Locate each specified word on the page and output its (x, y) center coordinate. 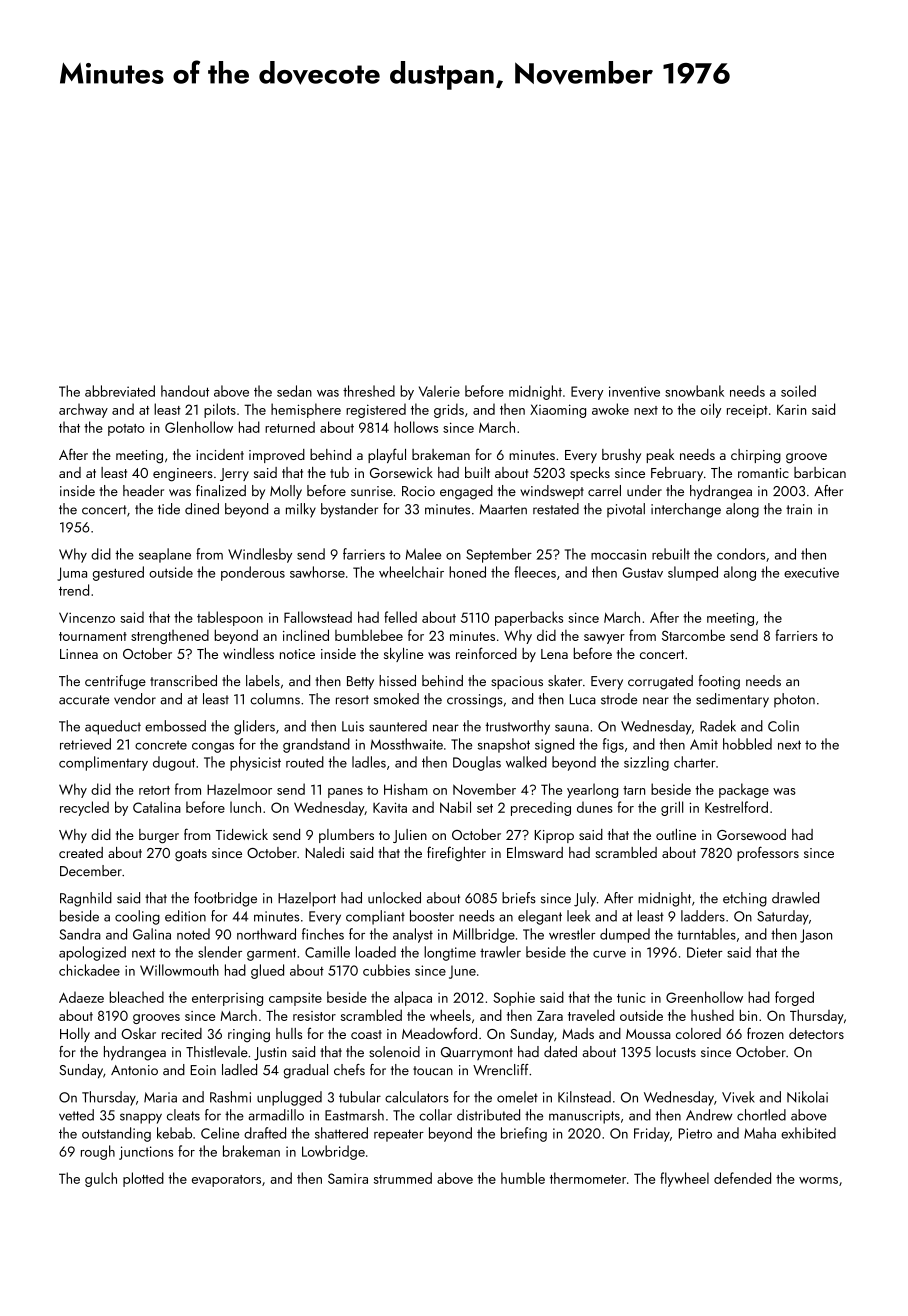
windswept (552, 492)
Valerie (439, 391)
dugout (174, 763)
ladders (703, 916)
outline (676, 834)
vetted (76, 1115)
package (744, 790)
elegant (540, 917)
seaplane (165, 555)
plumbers (346, 836)
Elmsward (535, 852)
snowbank (694, 391)
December (91, 870)
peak (660, 456)
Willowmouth (179, 970)
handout (185, 391)
